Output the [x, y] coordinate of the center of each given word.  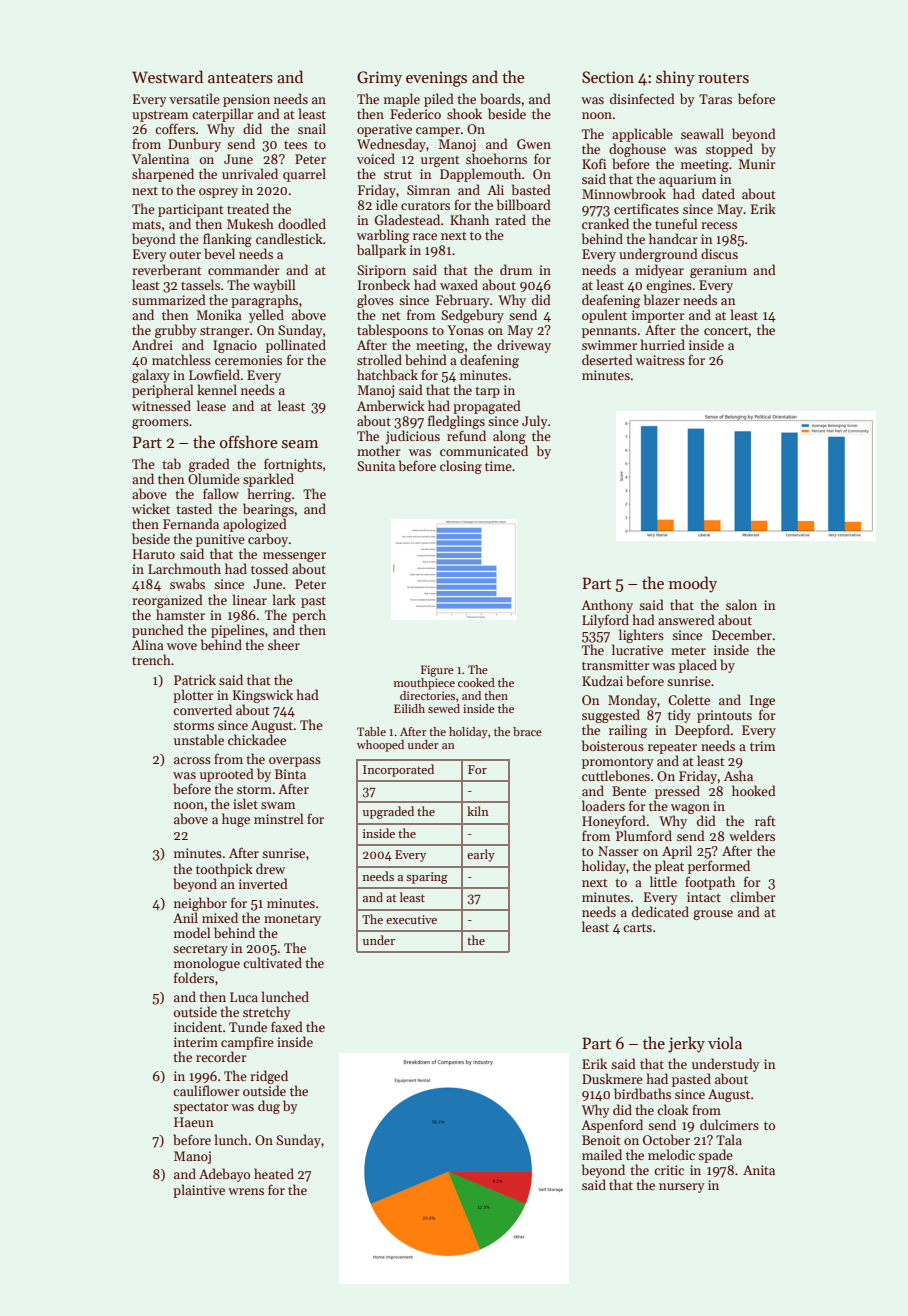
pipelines [238, 631]
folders [194, 977]
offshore [249, 441]
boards [500, 98]
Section [608, 77]
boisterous [613, 745]
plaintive [199, 1191]
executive [411, 919]
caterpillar [223, 115]
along [509, 437]
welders [752, 835]
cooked [476, 682]
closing [461, 467]
